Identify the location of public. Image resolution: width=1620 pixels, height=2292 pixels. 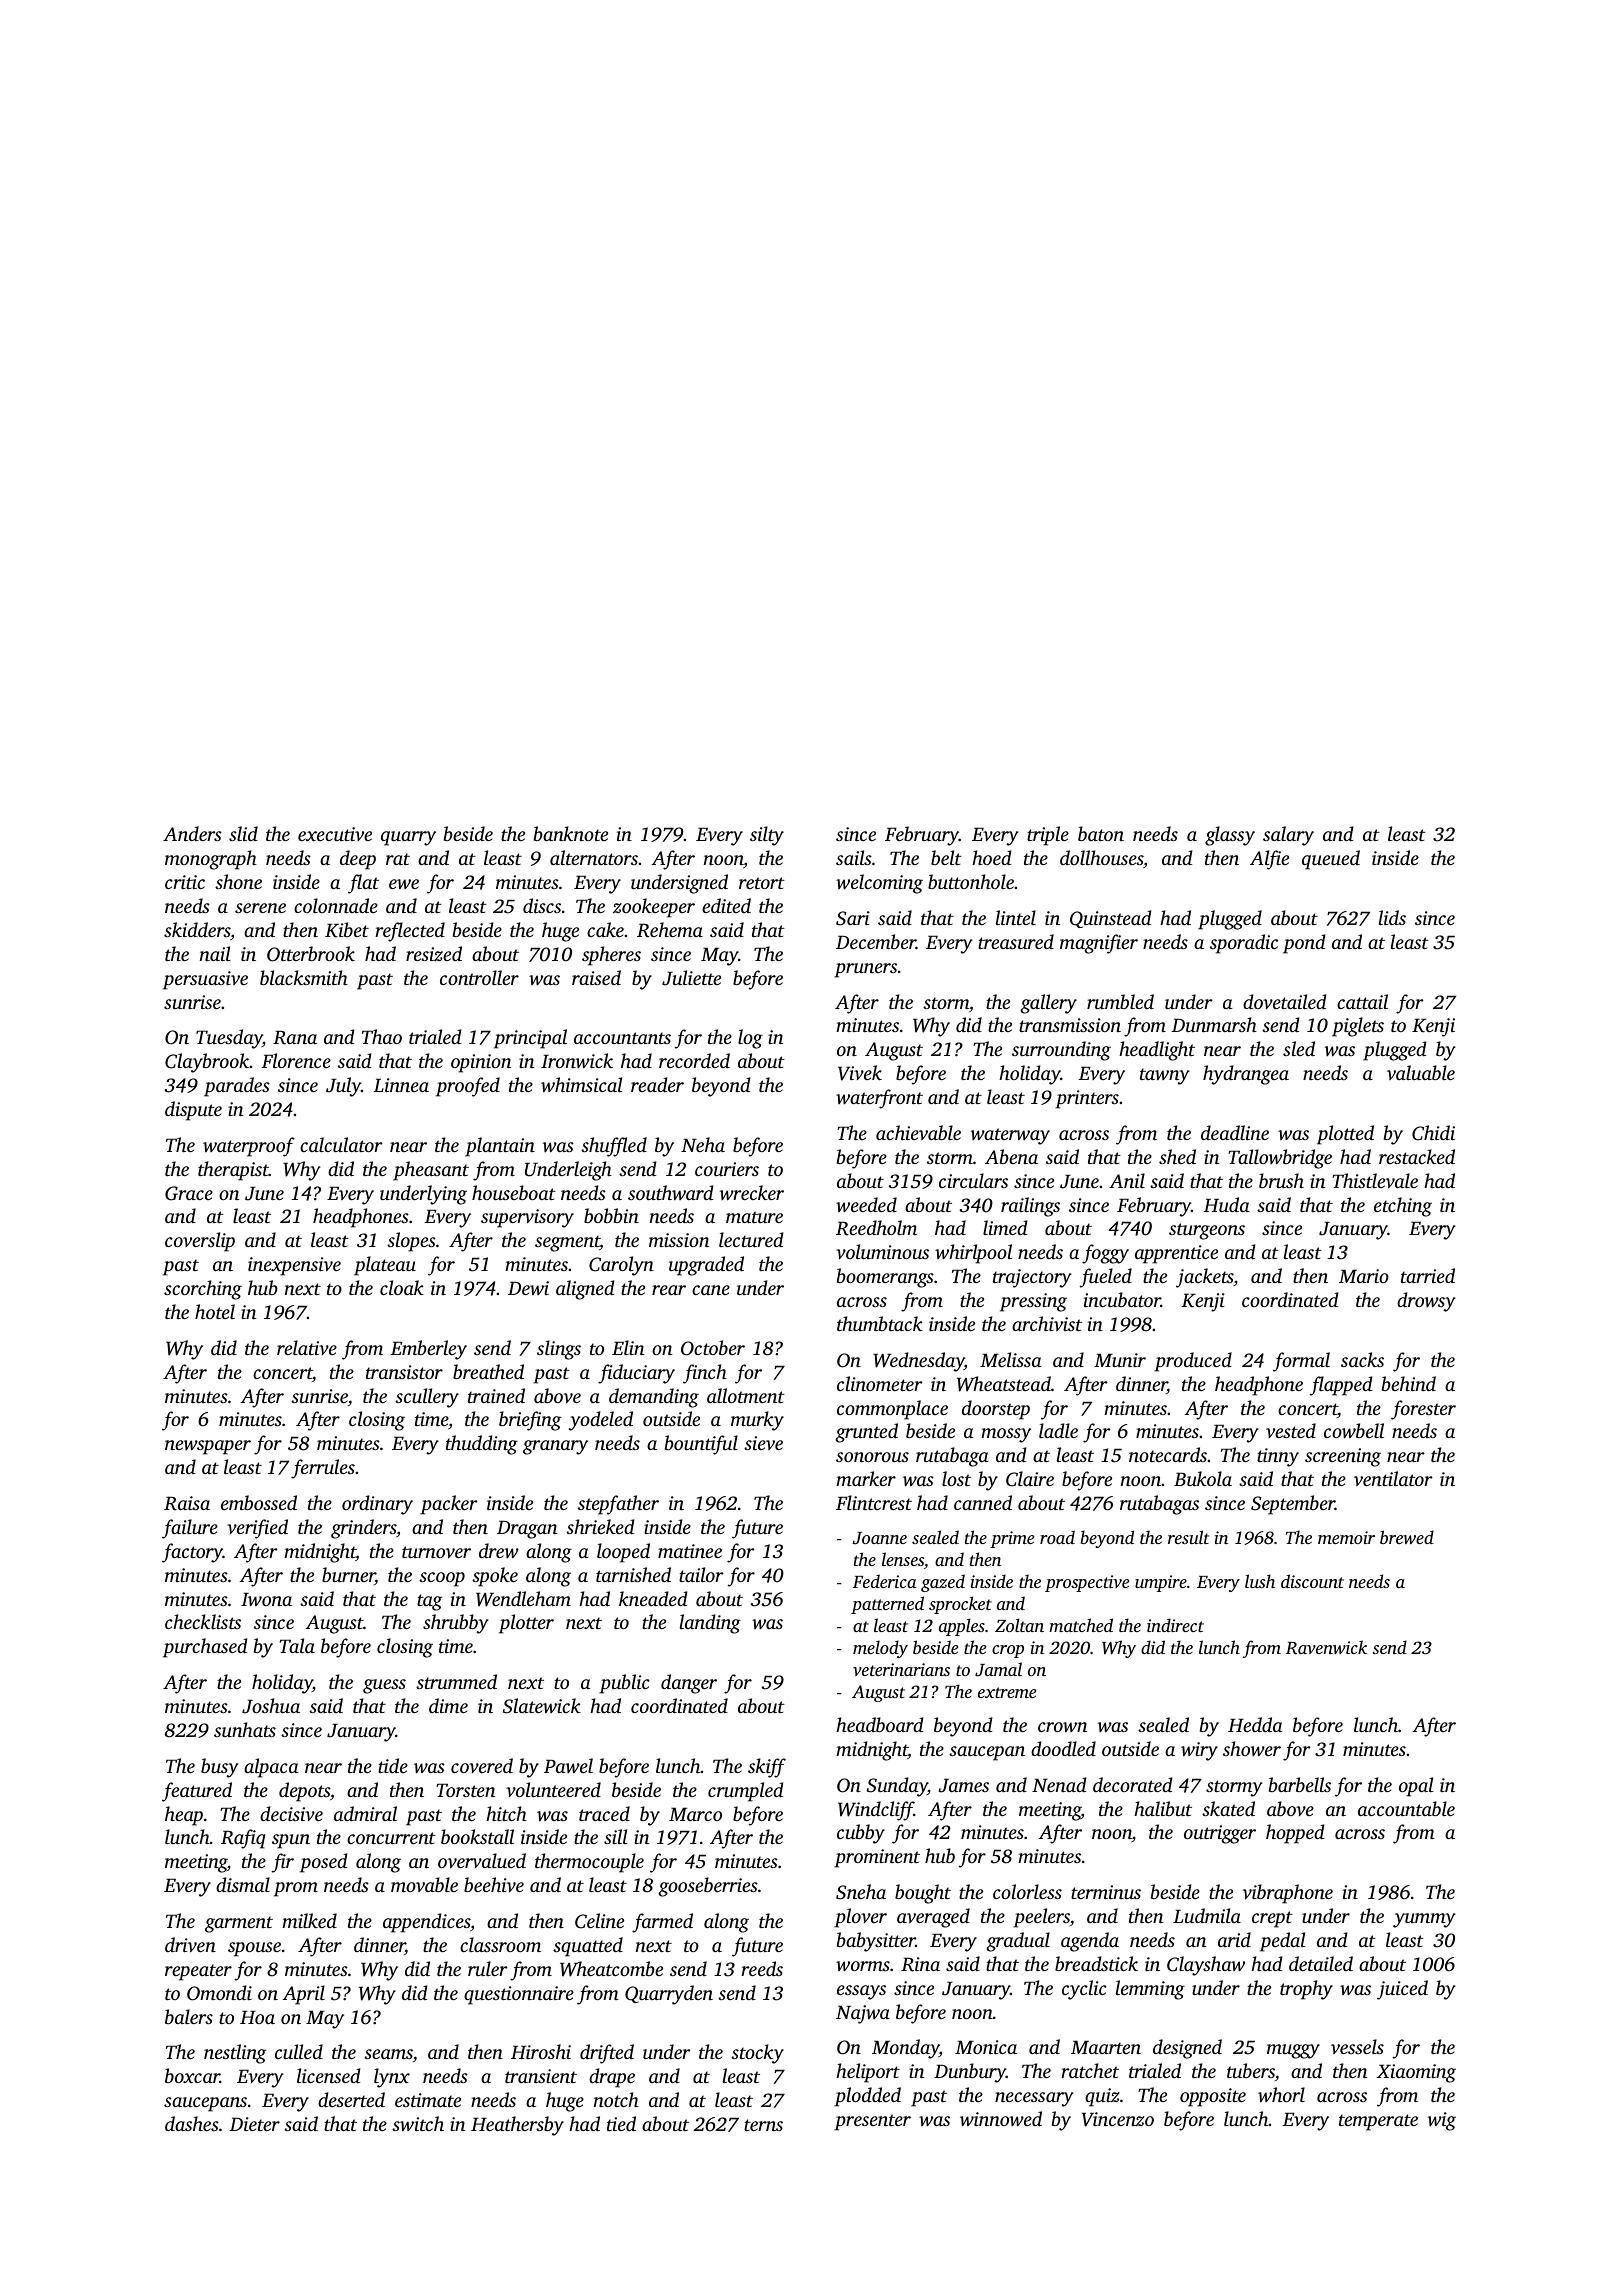
(624, 1684).
